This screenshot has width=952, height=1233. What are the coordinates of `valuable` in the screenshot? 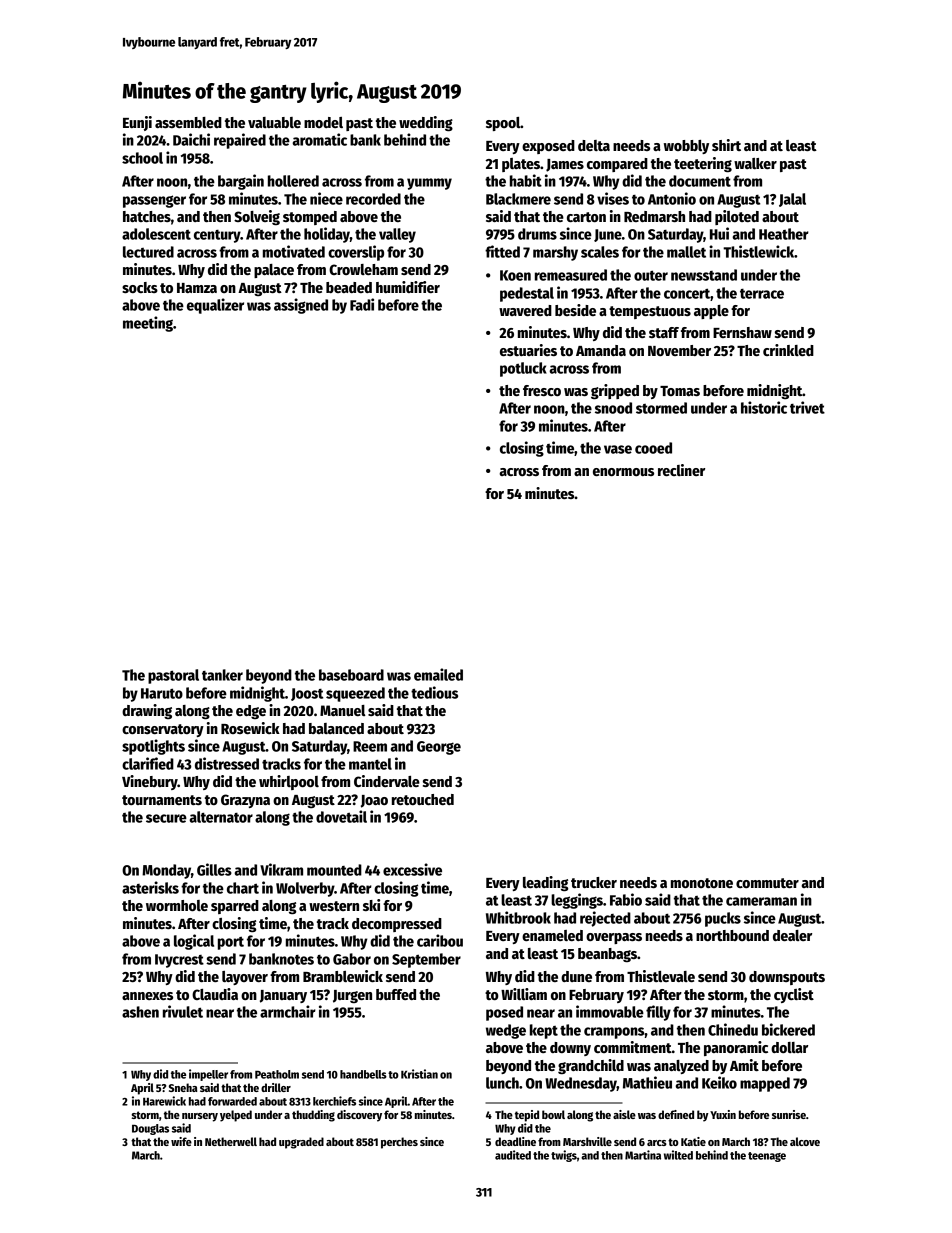 It's located at (274, 122).
